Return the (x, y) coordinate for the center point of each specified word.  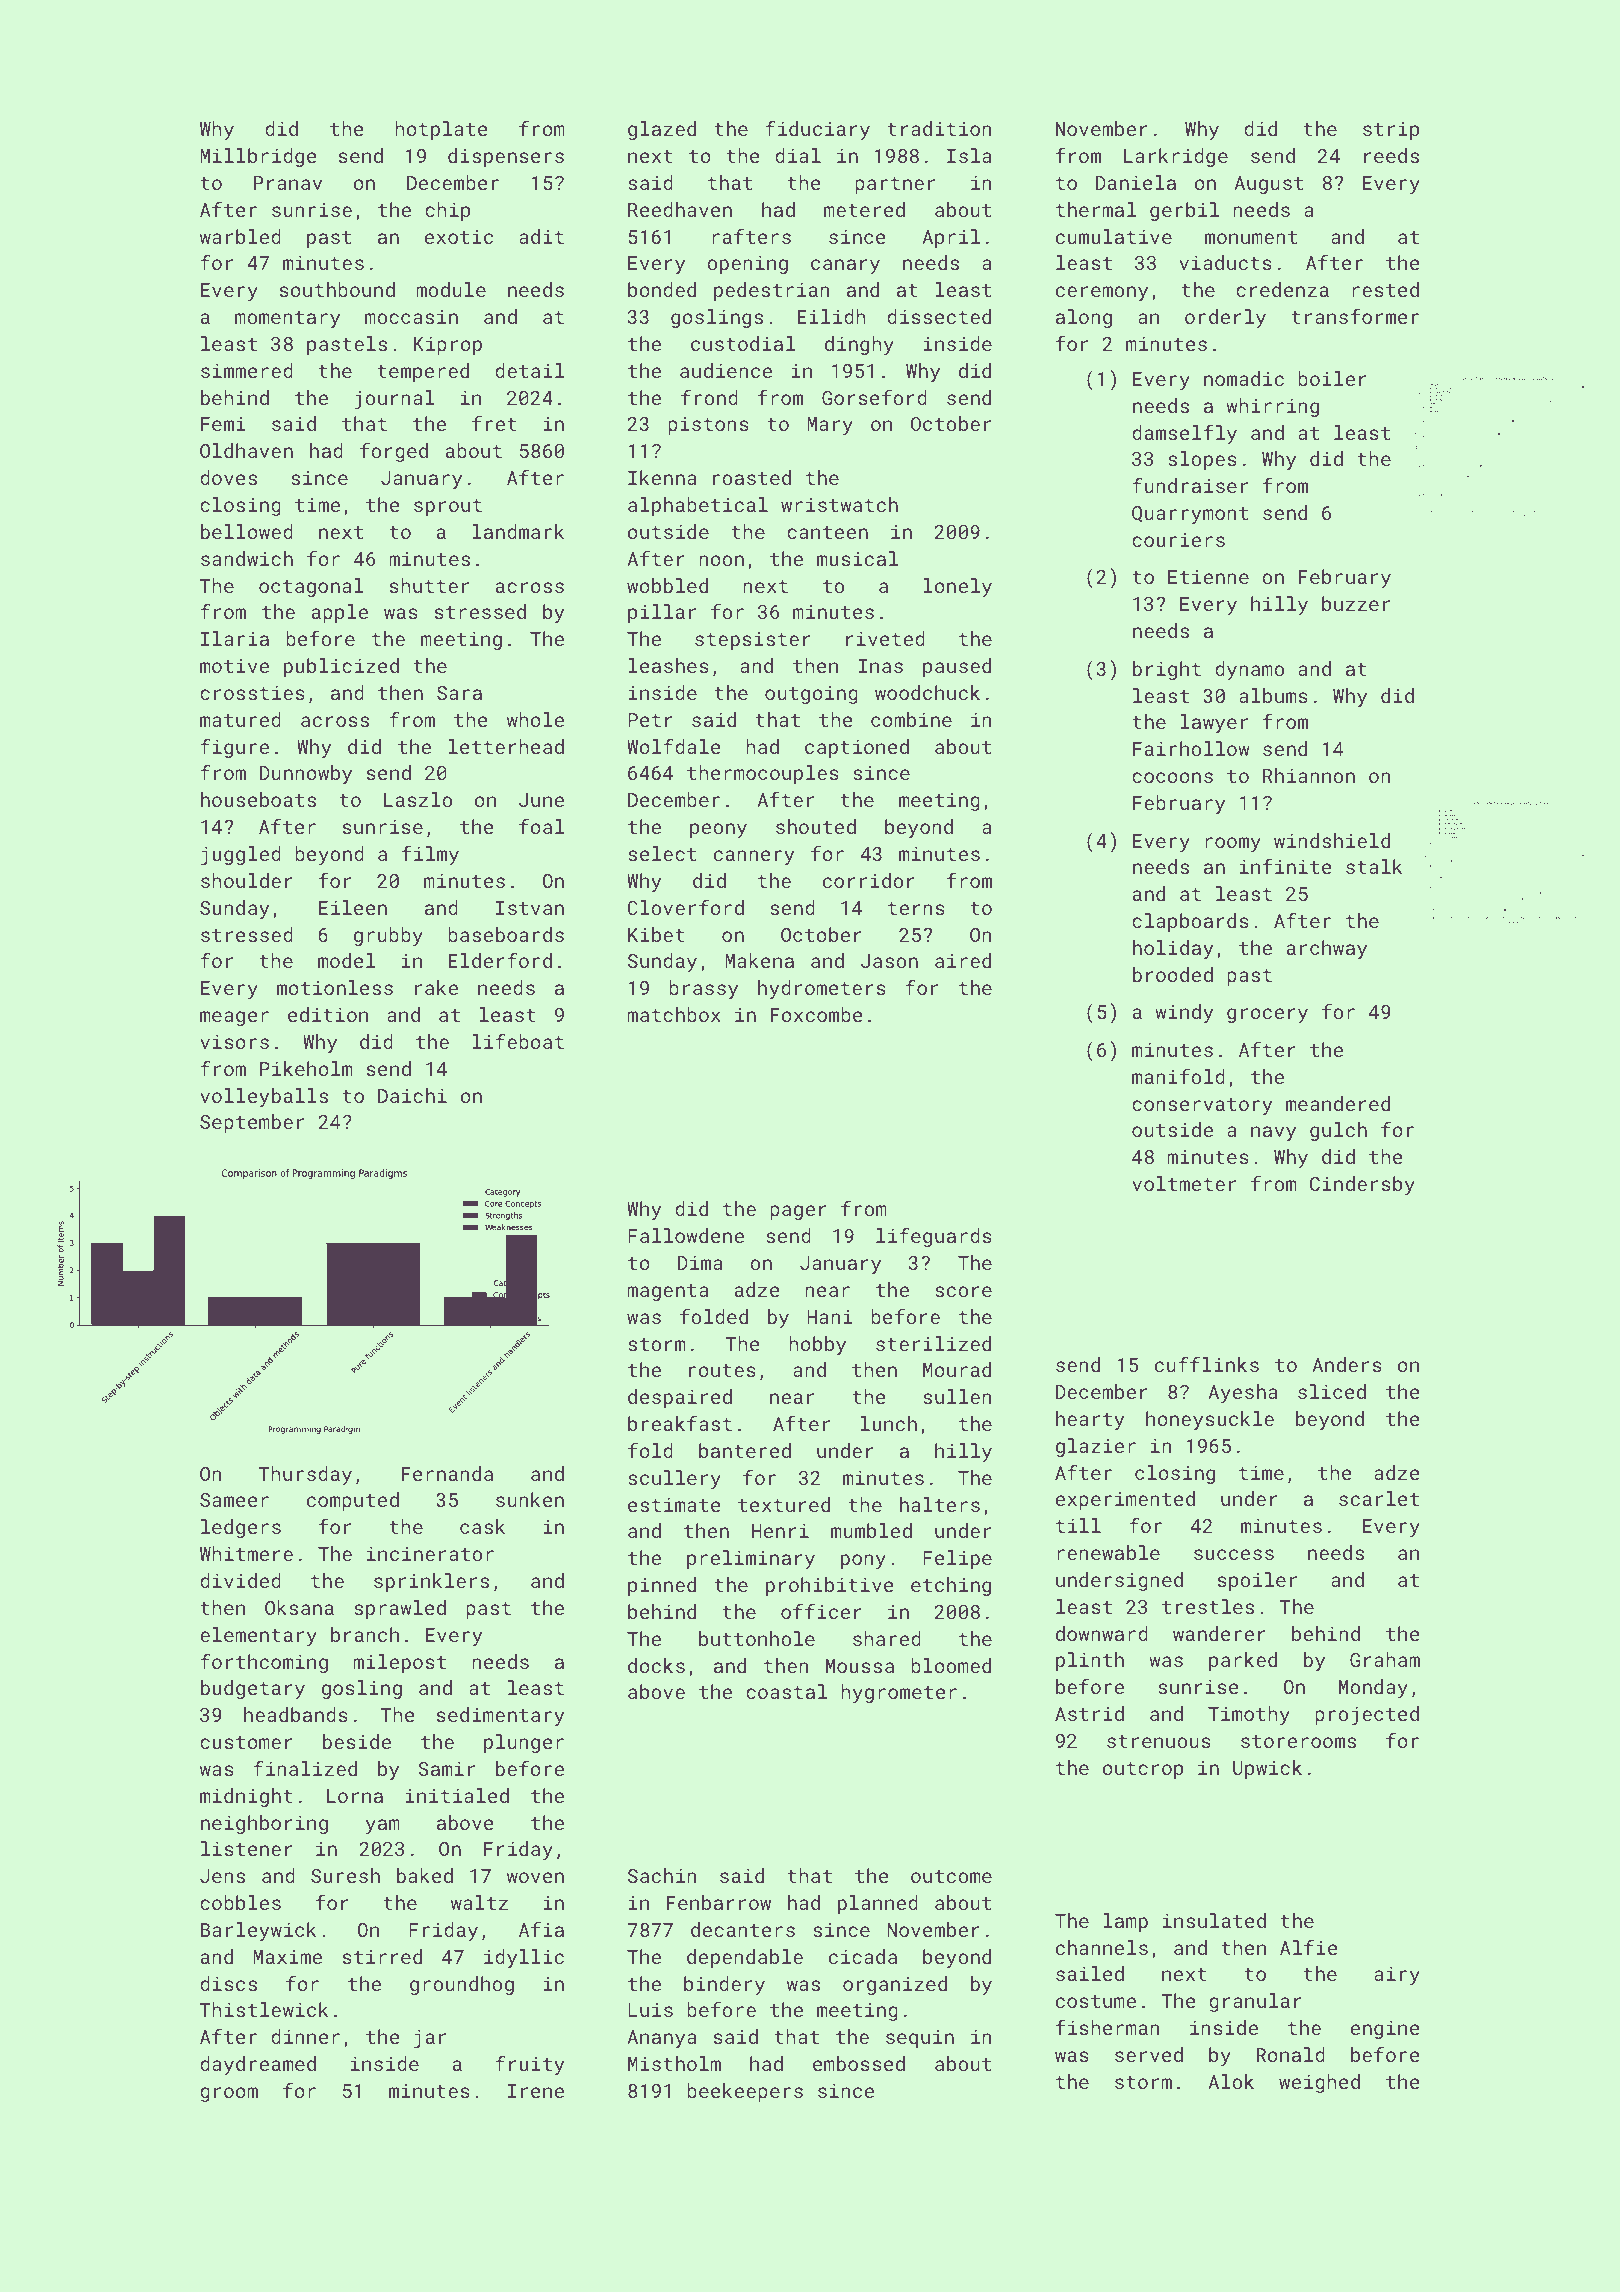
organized (895, 1985)
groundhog (462, 1985)
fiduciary (817, 130)
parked (1243, 1661)
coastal (786, 1691)
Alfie (1309, 1947)
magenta (668, 1292)
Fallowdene (686, 1235)
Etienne (1208, 577)
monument (1251, 237)
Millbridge (258, 157)
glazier (1096, 1447)
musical (857, 558)
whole (535, 719)
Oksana (299, 1607)
